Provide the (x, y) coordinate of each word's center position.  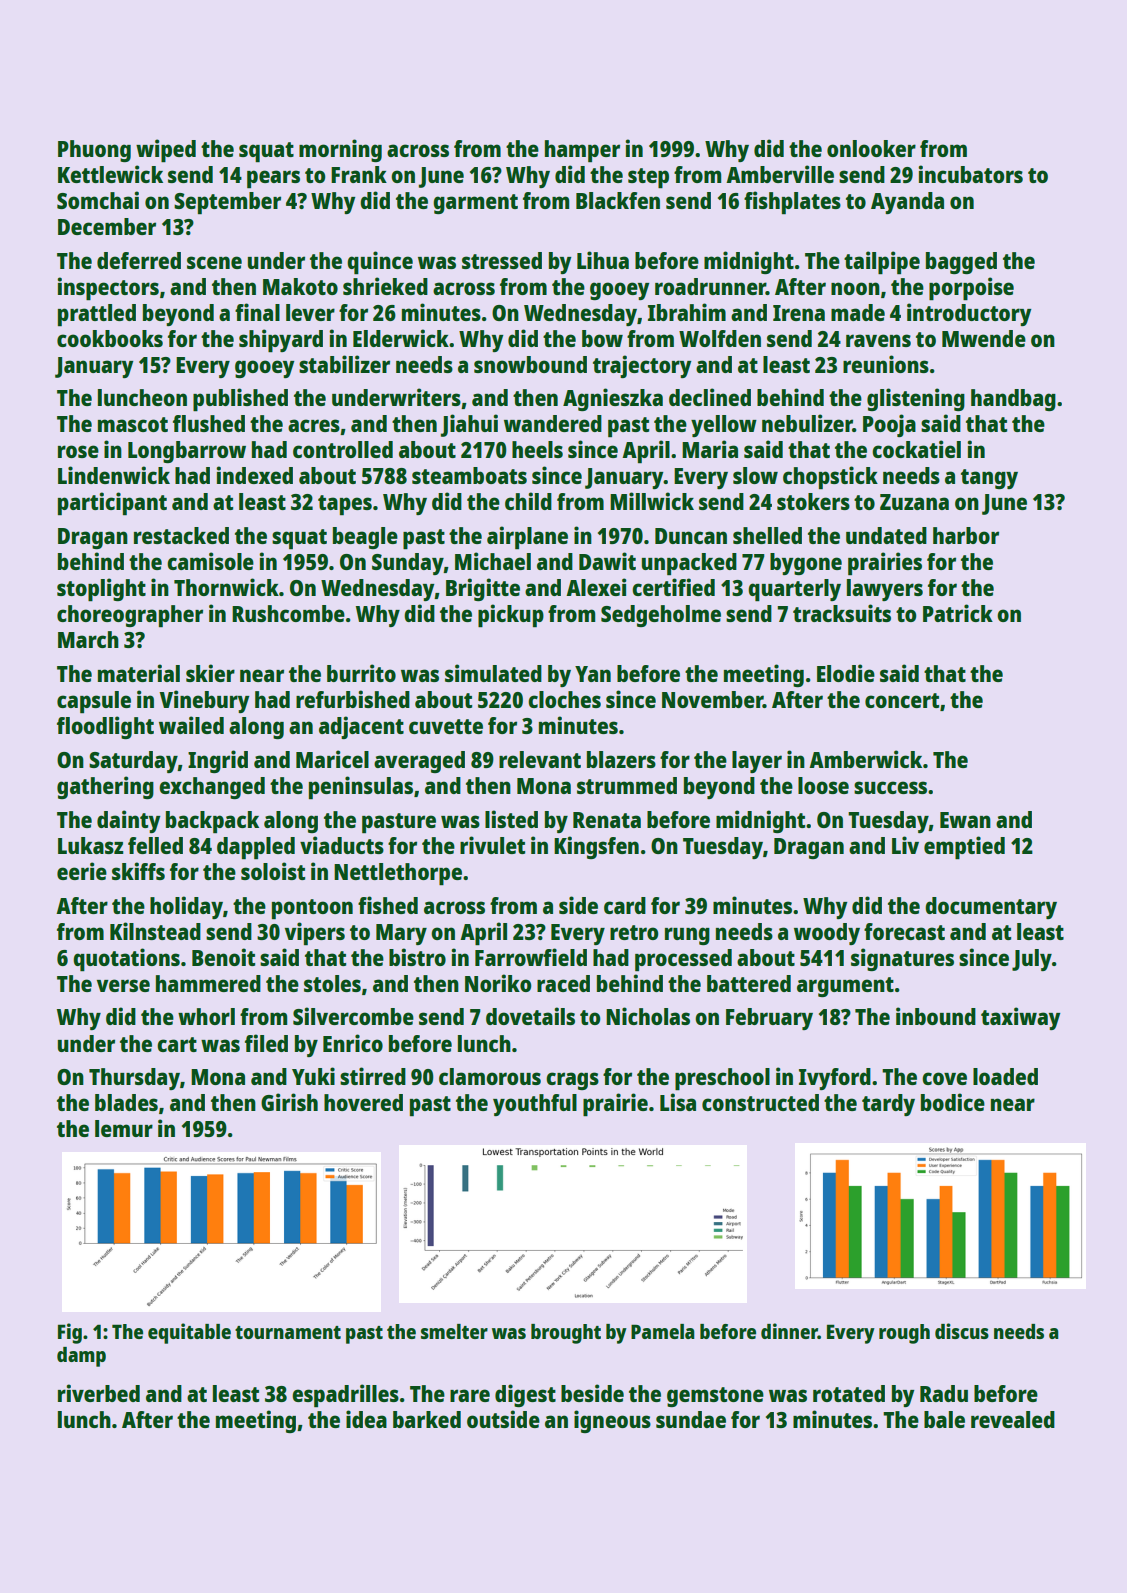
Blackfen (618, 200)
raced (563, 983)
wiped (166, 150)
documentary (991, 908)
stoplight (101, 589)
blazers (621, 759)
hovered (363, 1102)
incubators (970, 174)
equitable (189, 1333)
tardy (888, 1105)
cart (177, 1044)
